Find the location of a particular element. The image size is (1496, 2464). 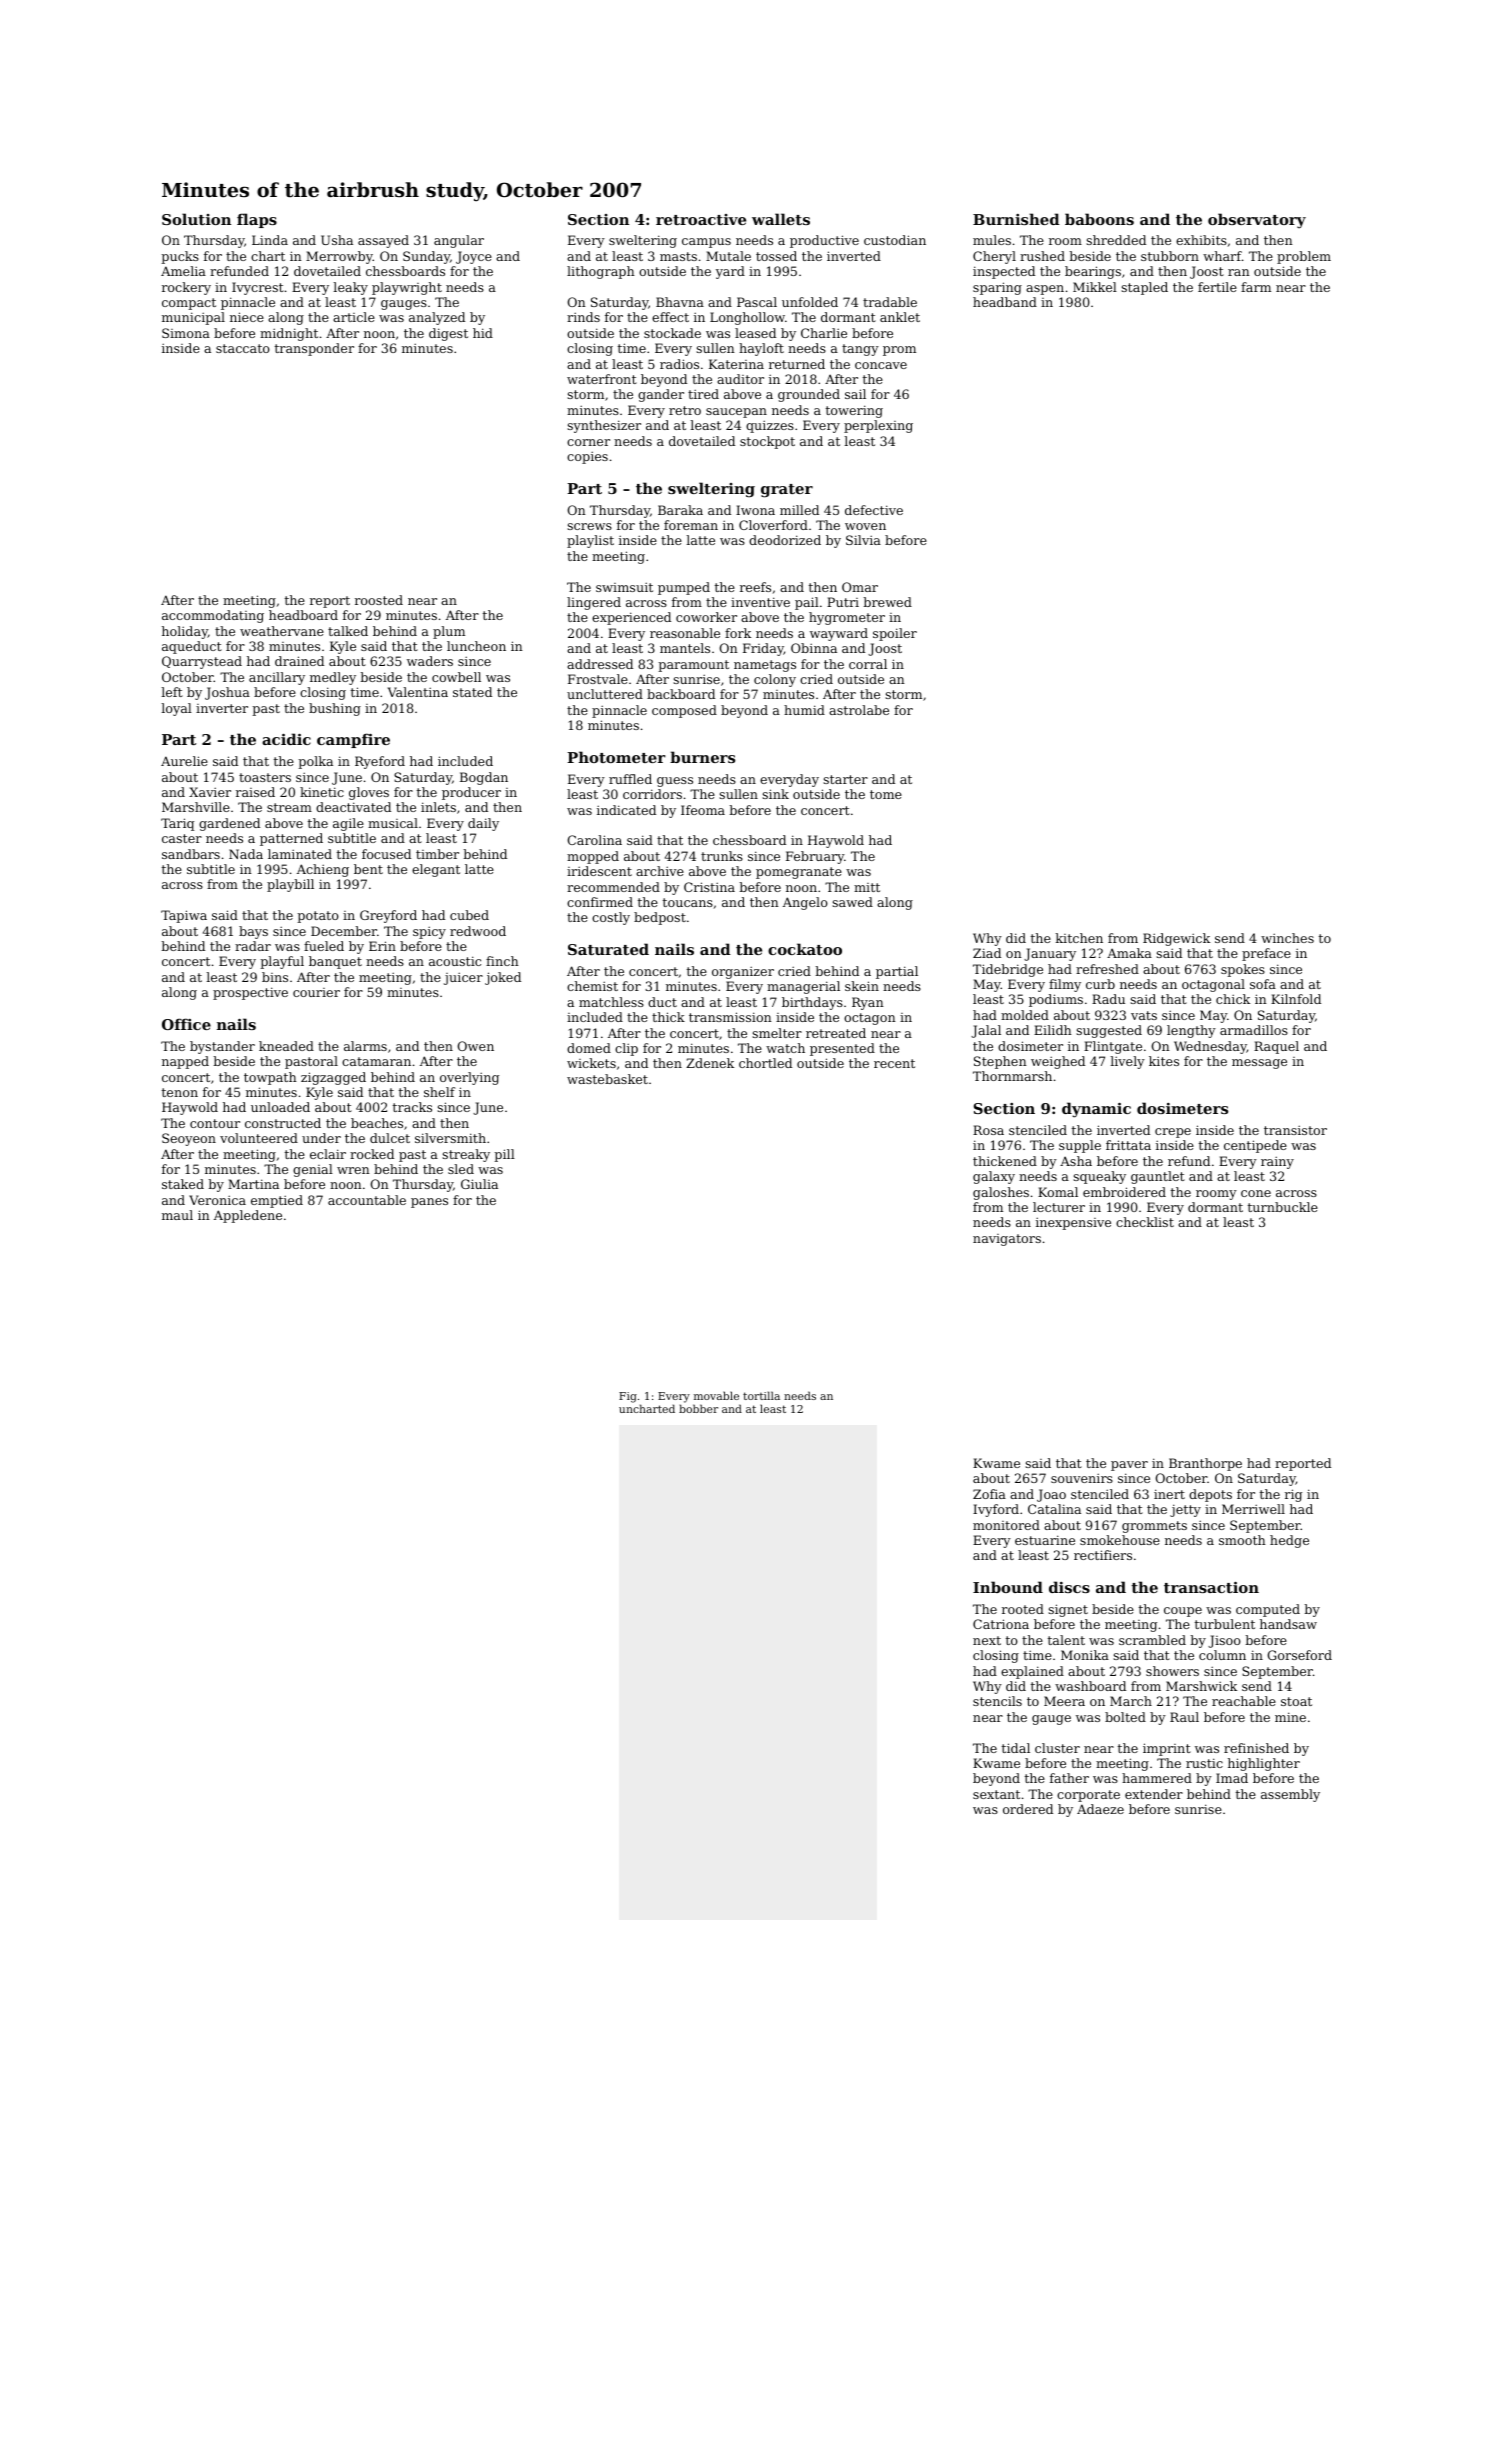

problem is located at coordinates (1304, 257).
